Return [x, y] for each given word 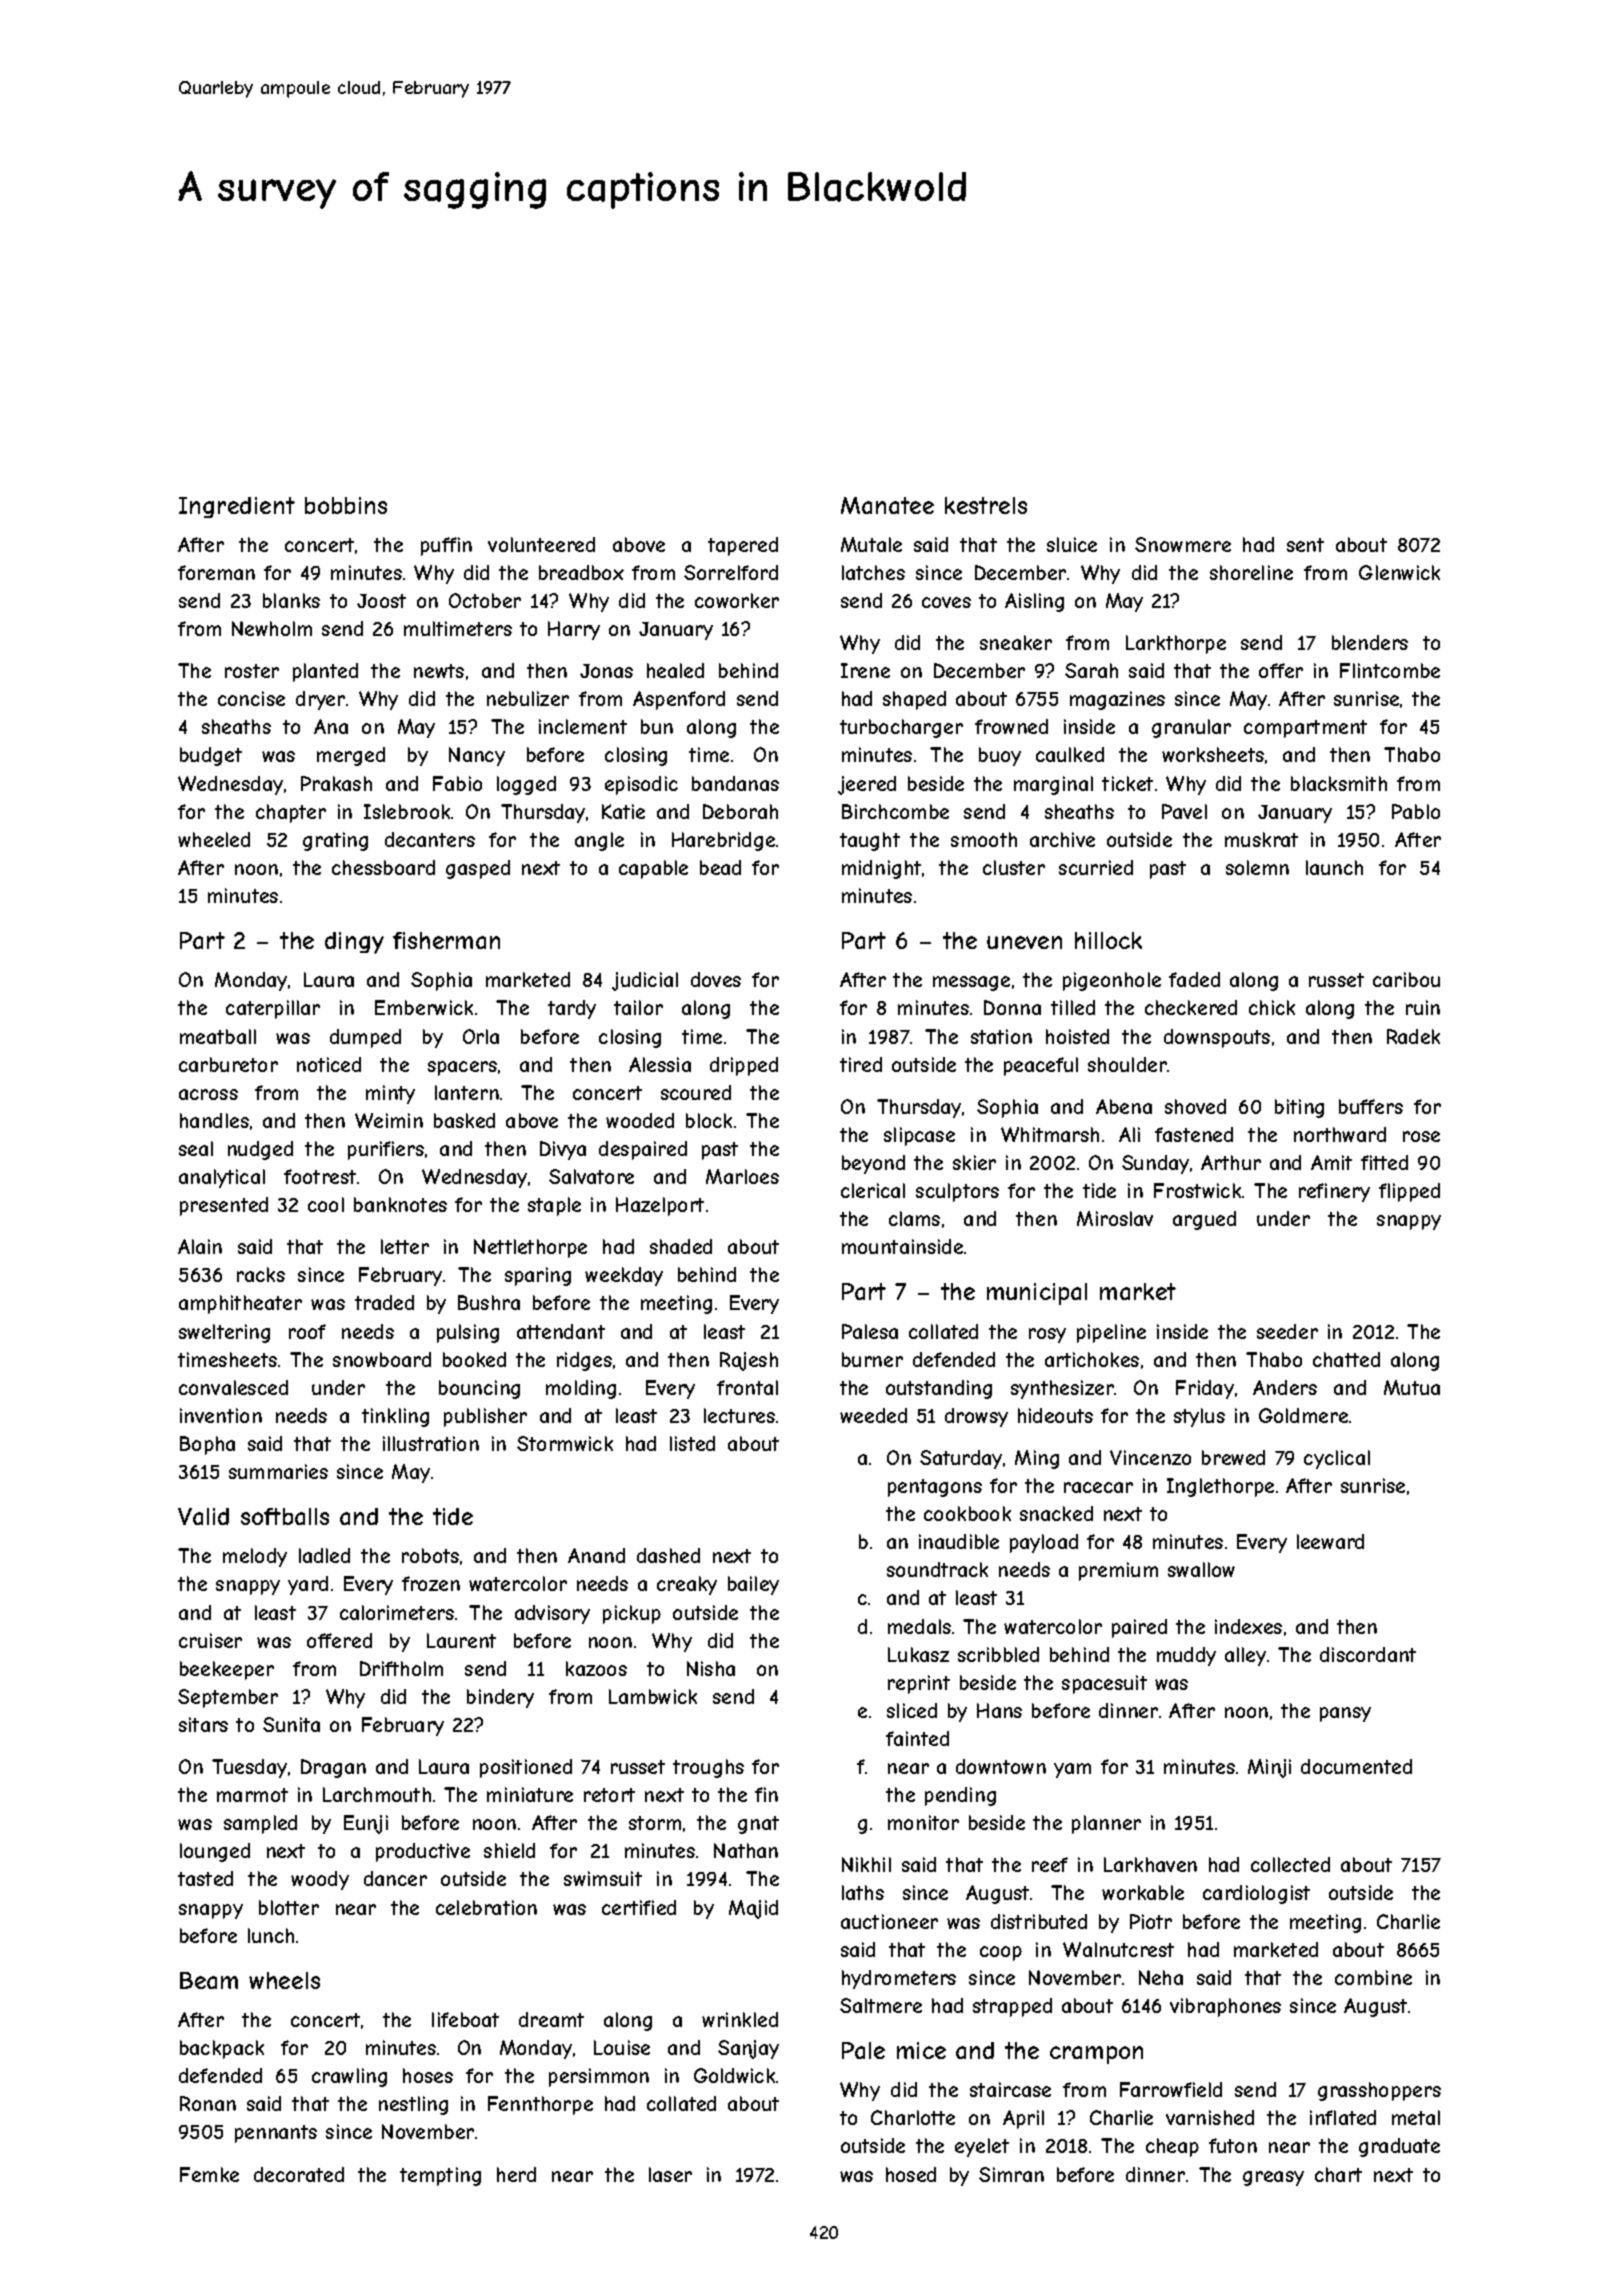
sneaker [1016, 642]
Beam [209, 1980]
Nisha [711, 1668]
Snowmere [1183, 544]
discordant [1368, 1654]
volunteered [541, 544]
